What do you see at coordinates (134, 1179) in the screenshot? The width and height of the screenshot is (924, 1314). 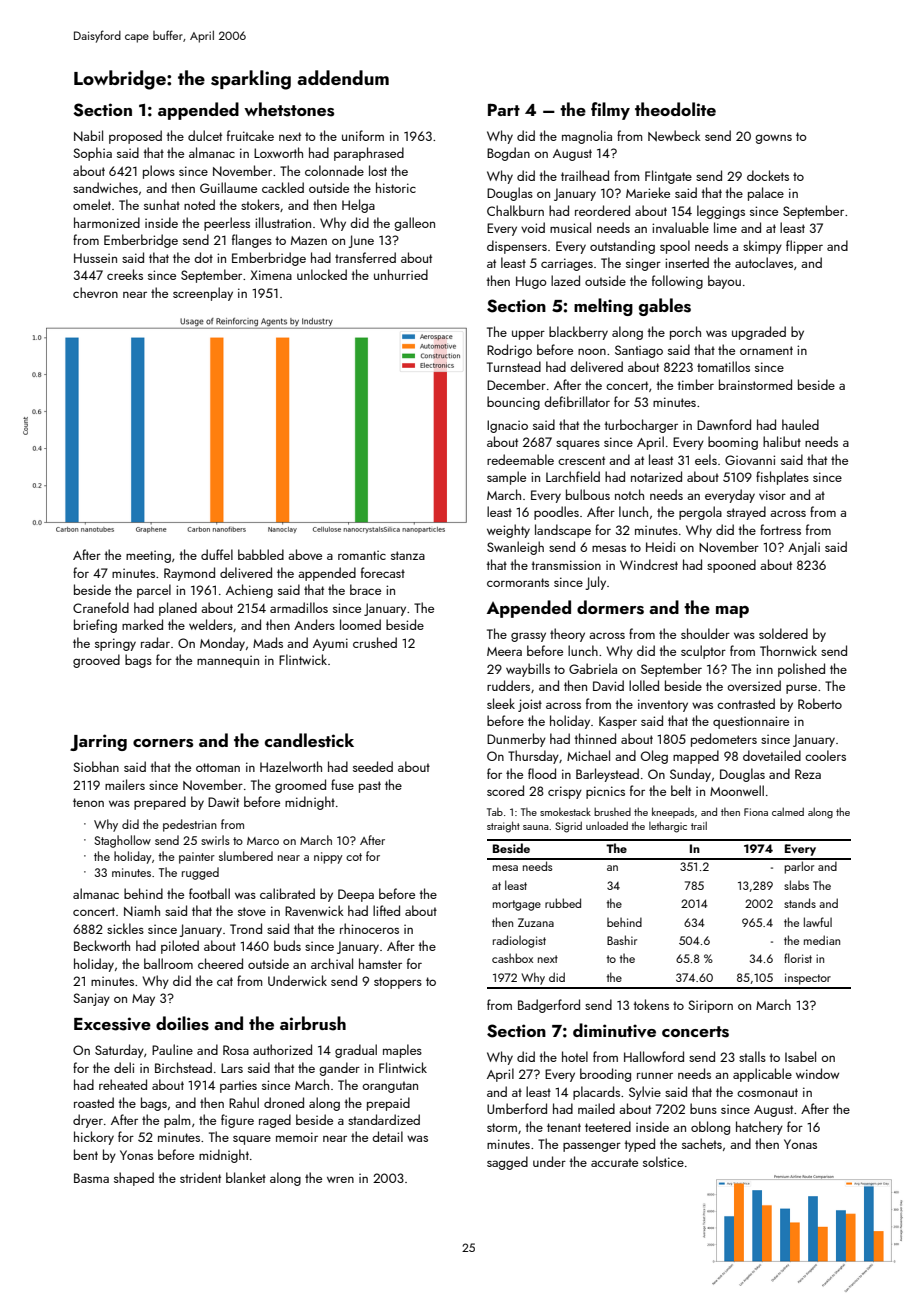 I see `shaped` at bounding box center [134, 1179].
